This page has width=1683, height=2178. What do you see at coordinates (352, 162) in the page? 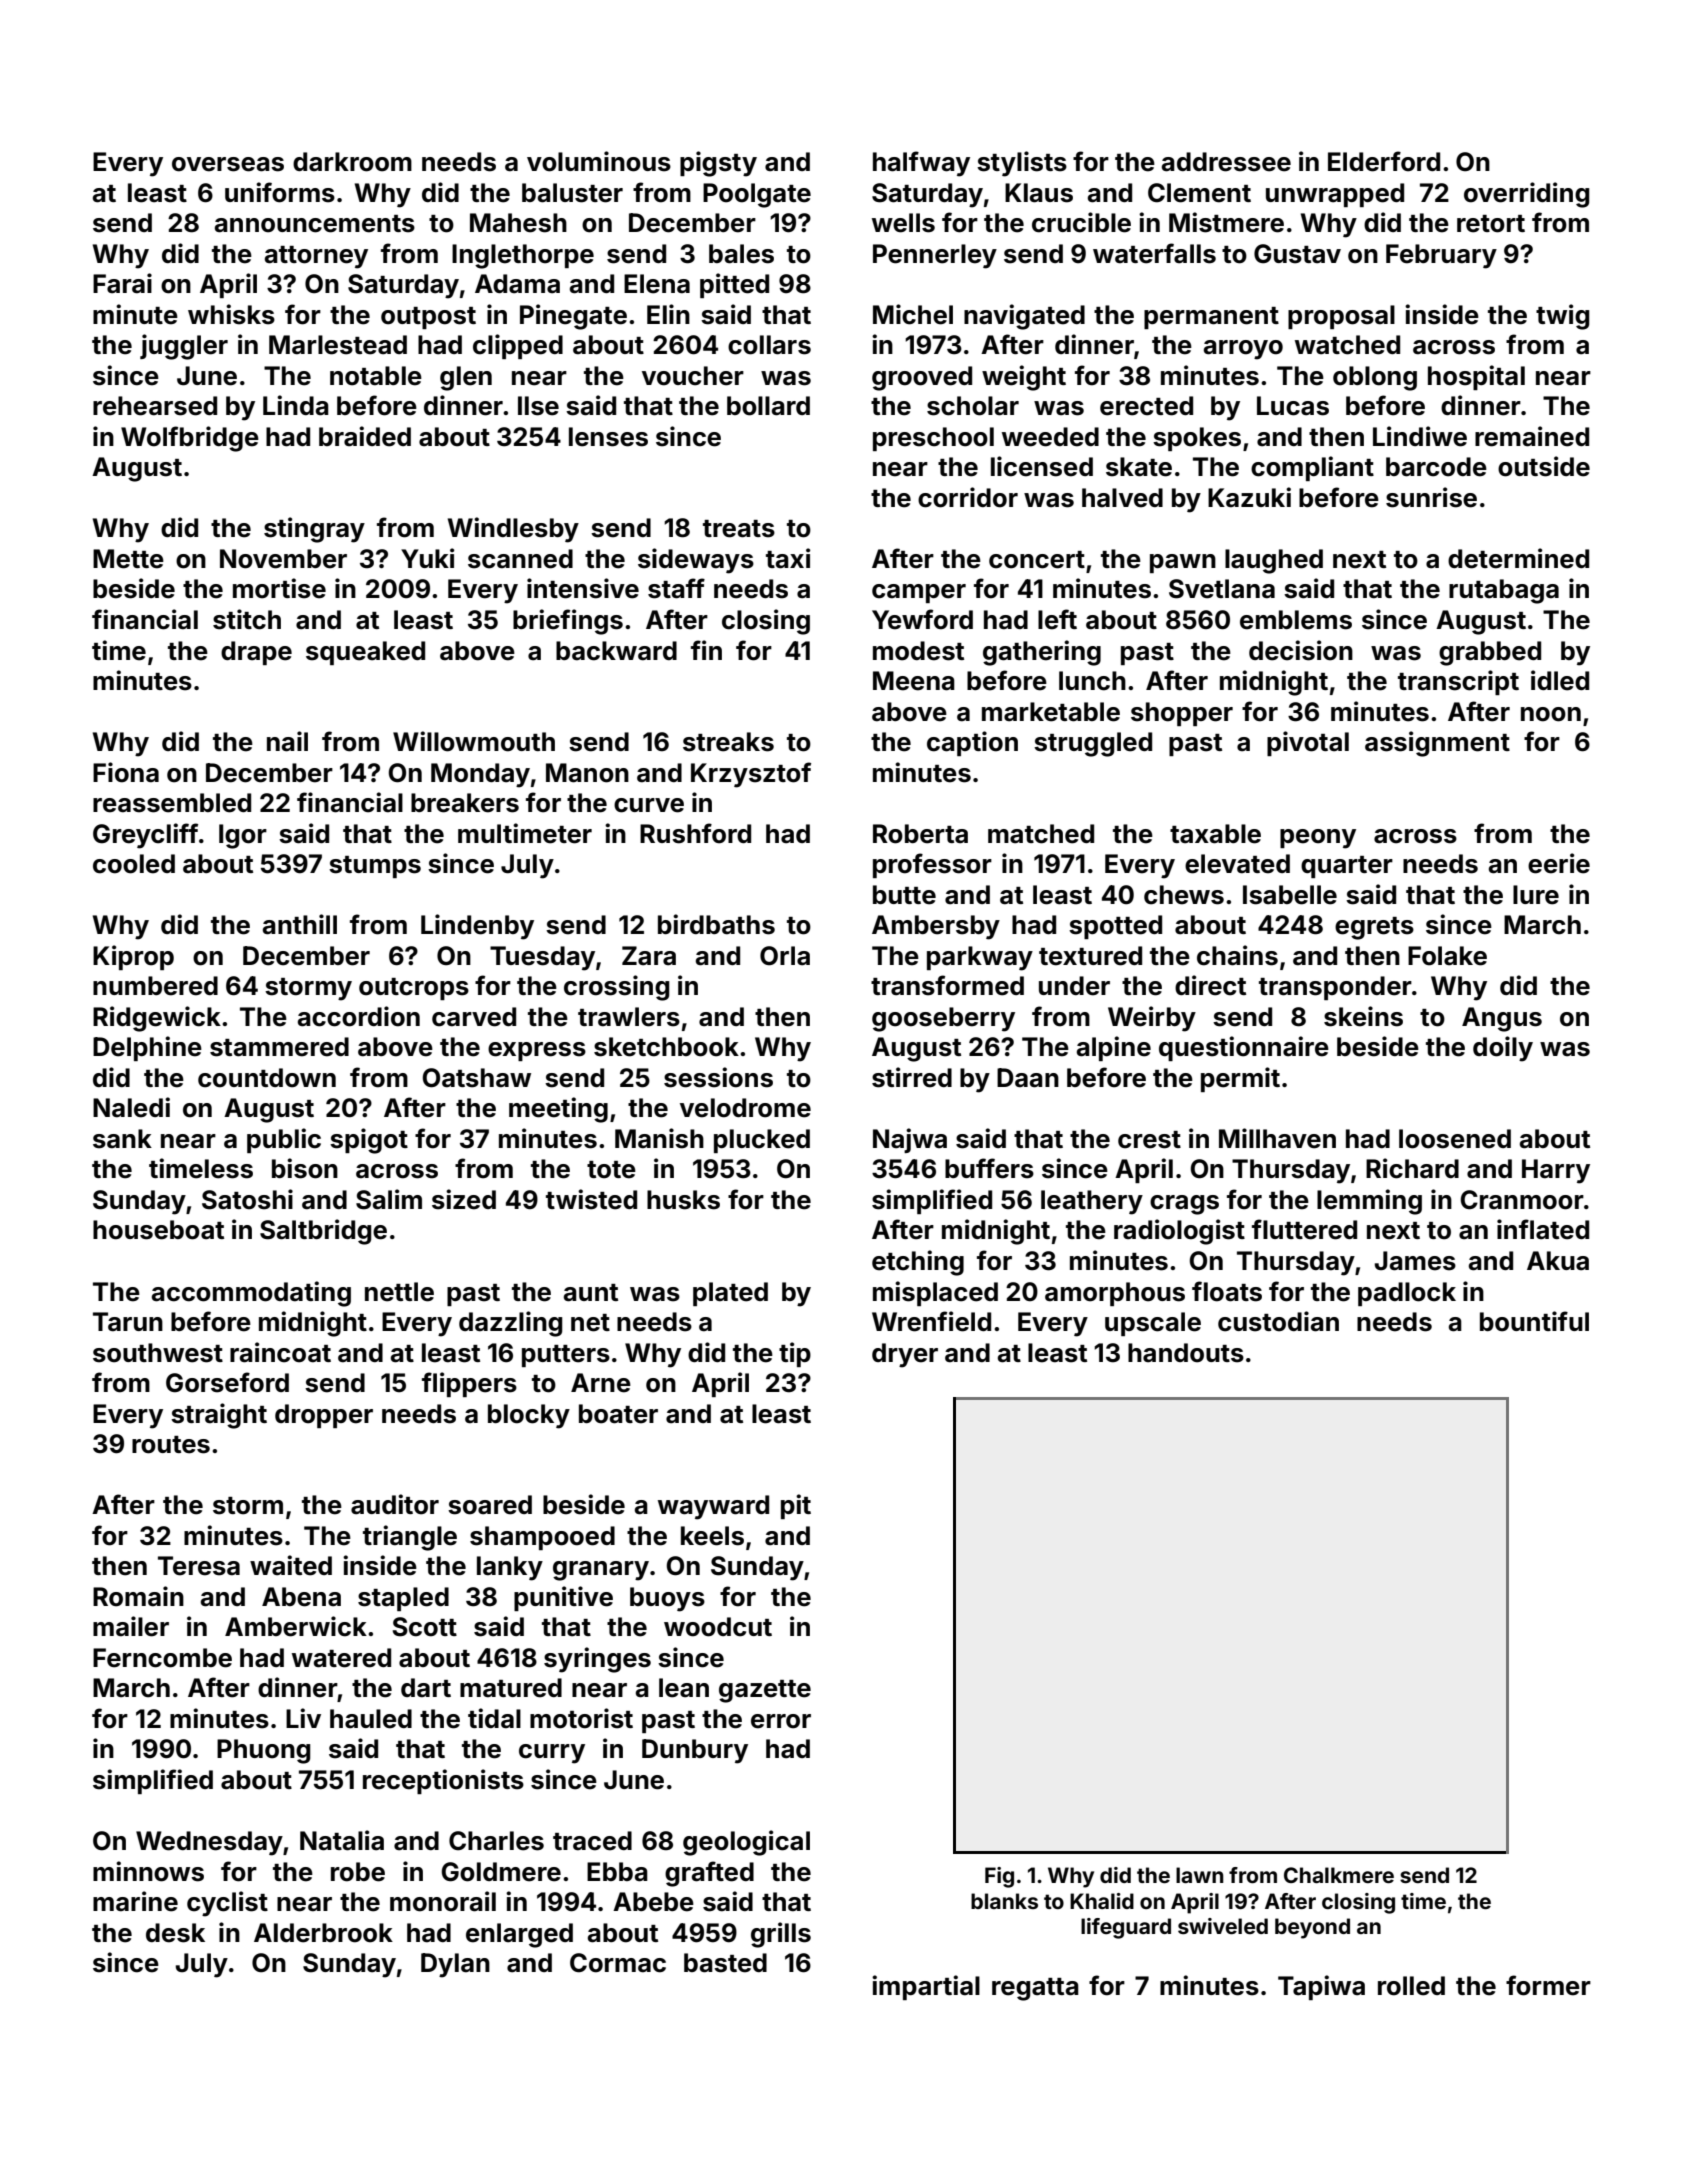
I see `darkroom` at bounding box center [352, 162].
